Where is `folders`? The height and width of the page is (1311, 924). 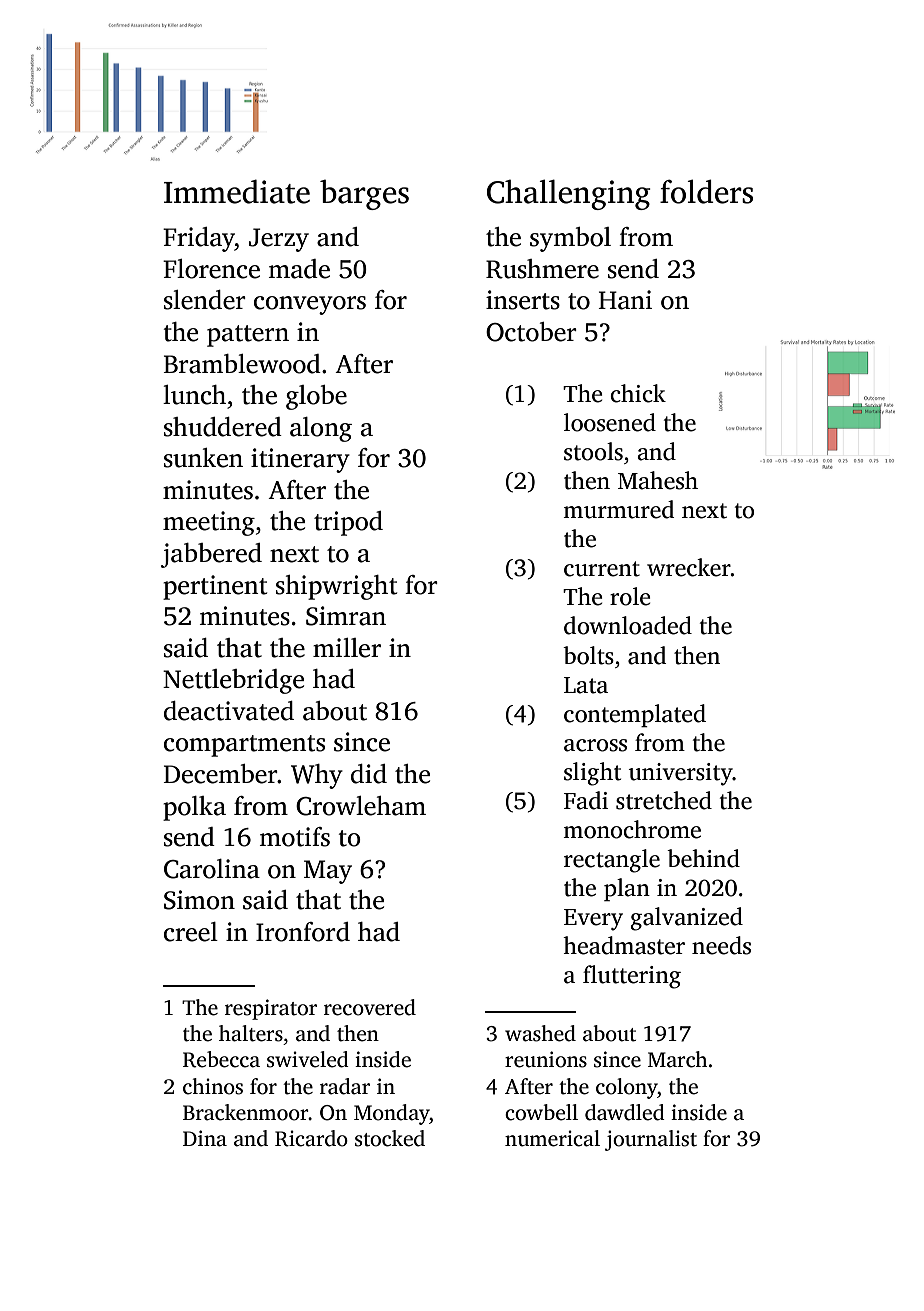
folders is located at coordinates (706, 191).
